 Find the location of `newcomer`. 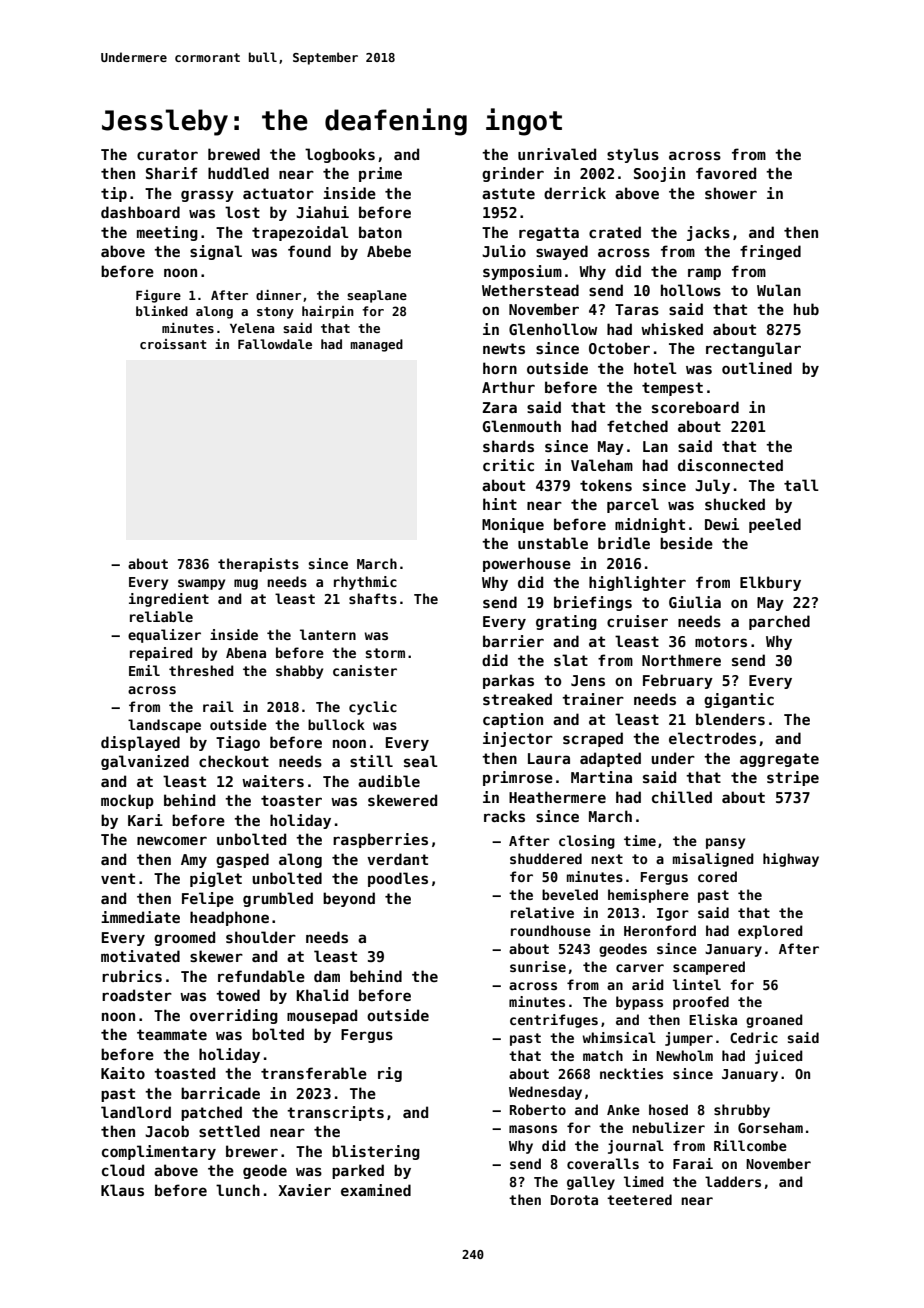

newcomer is located at coordinates (172, 840).
